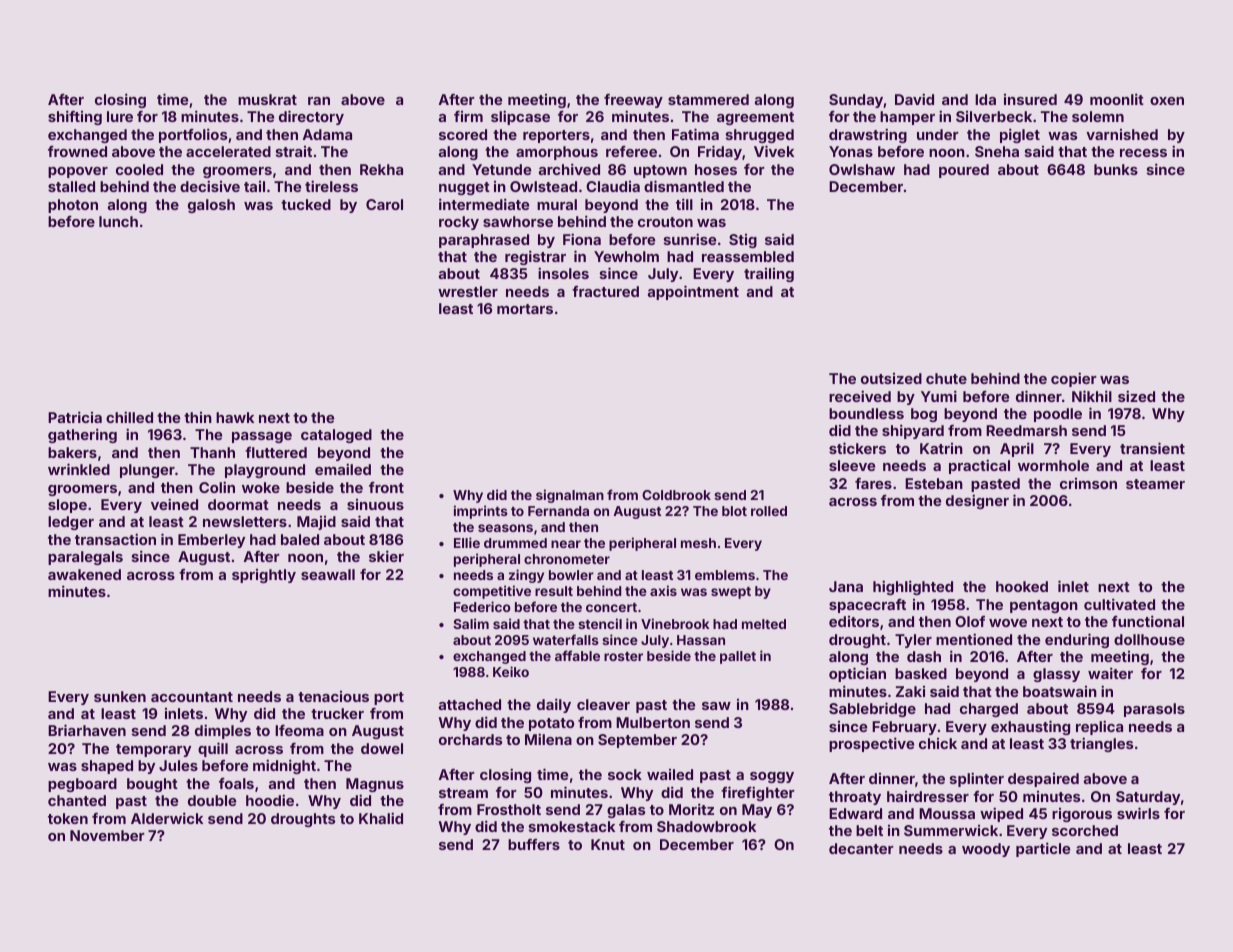 The width and height of the image is (1233, 952). I want to click on November, so click(107, 835).
